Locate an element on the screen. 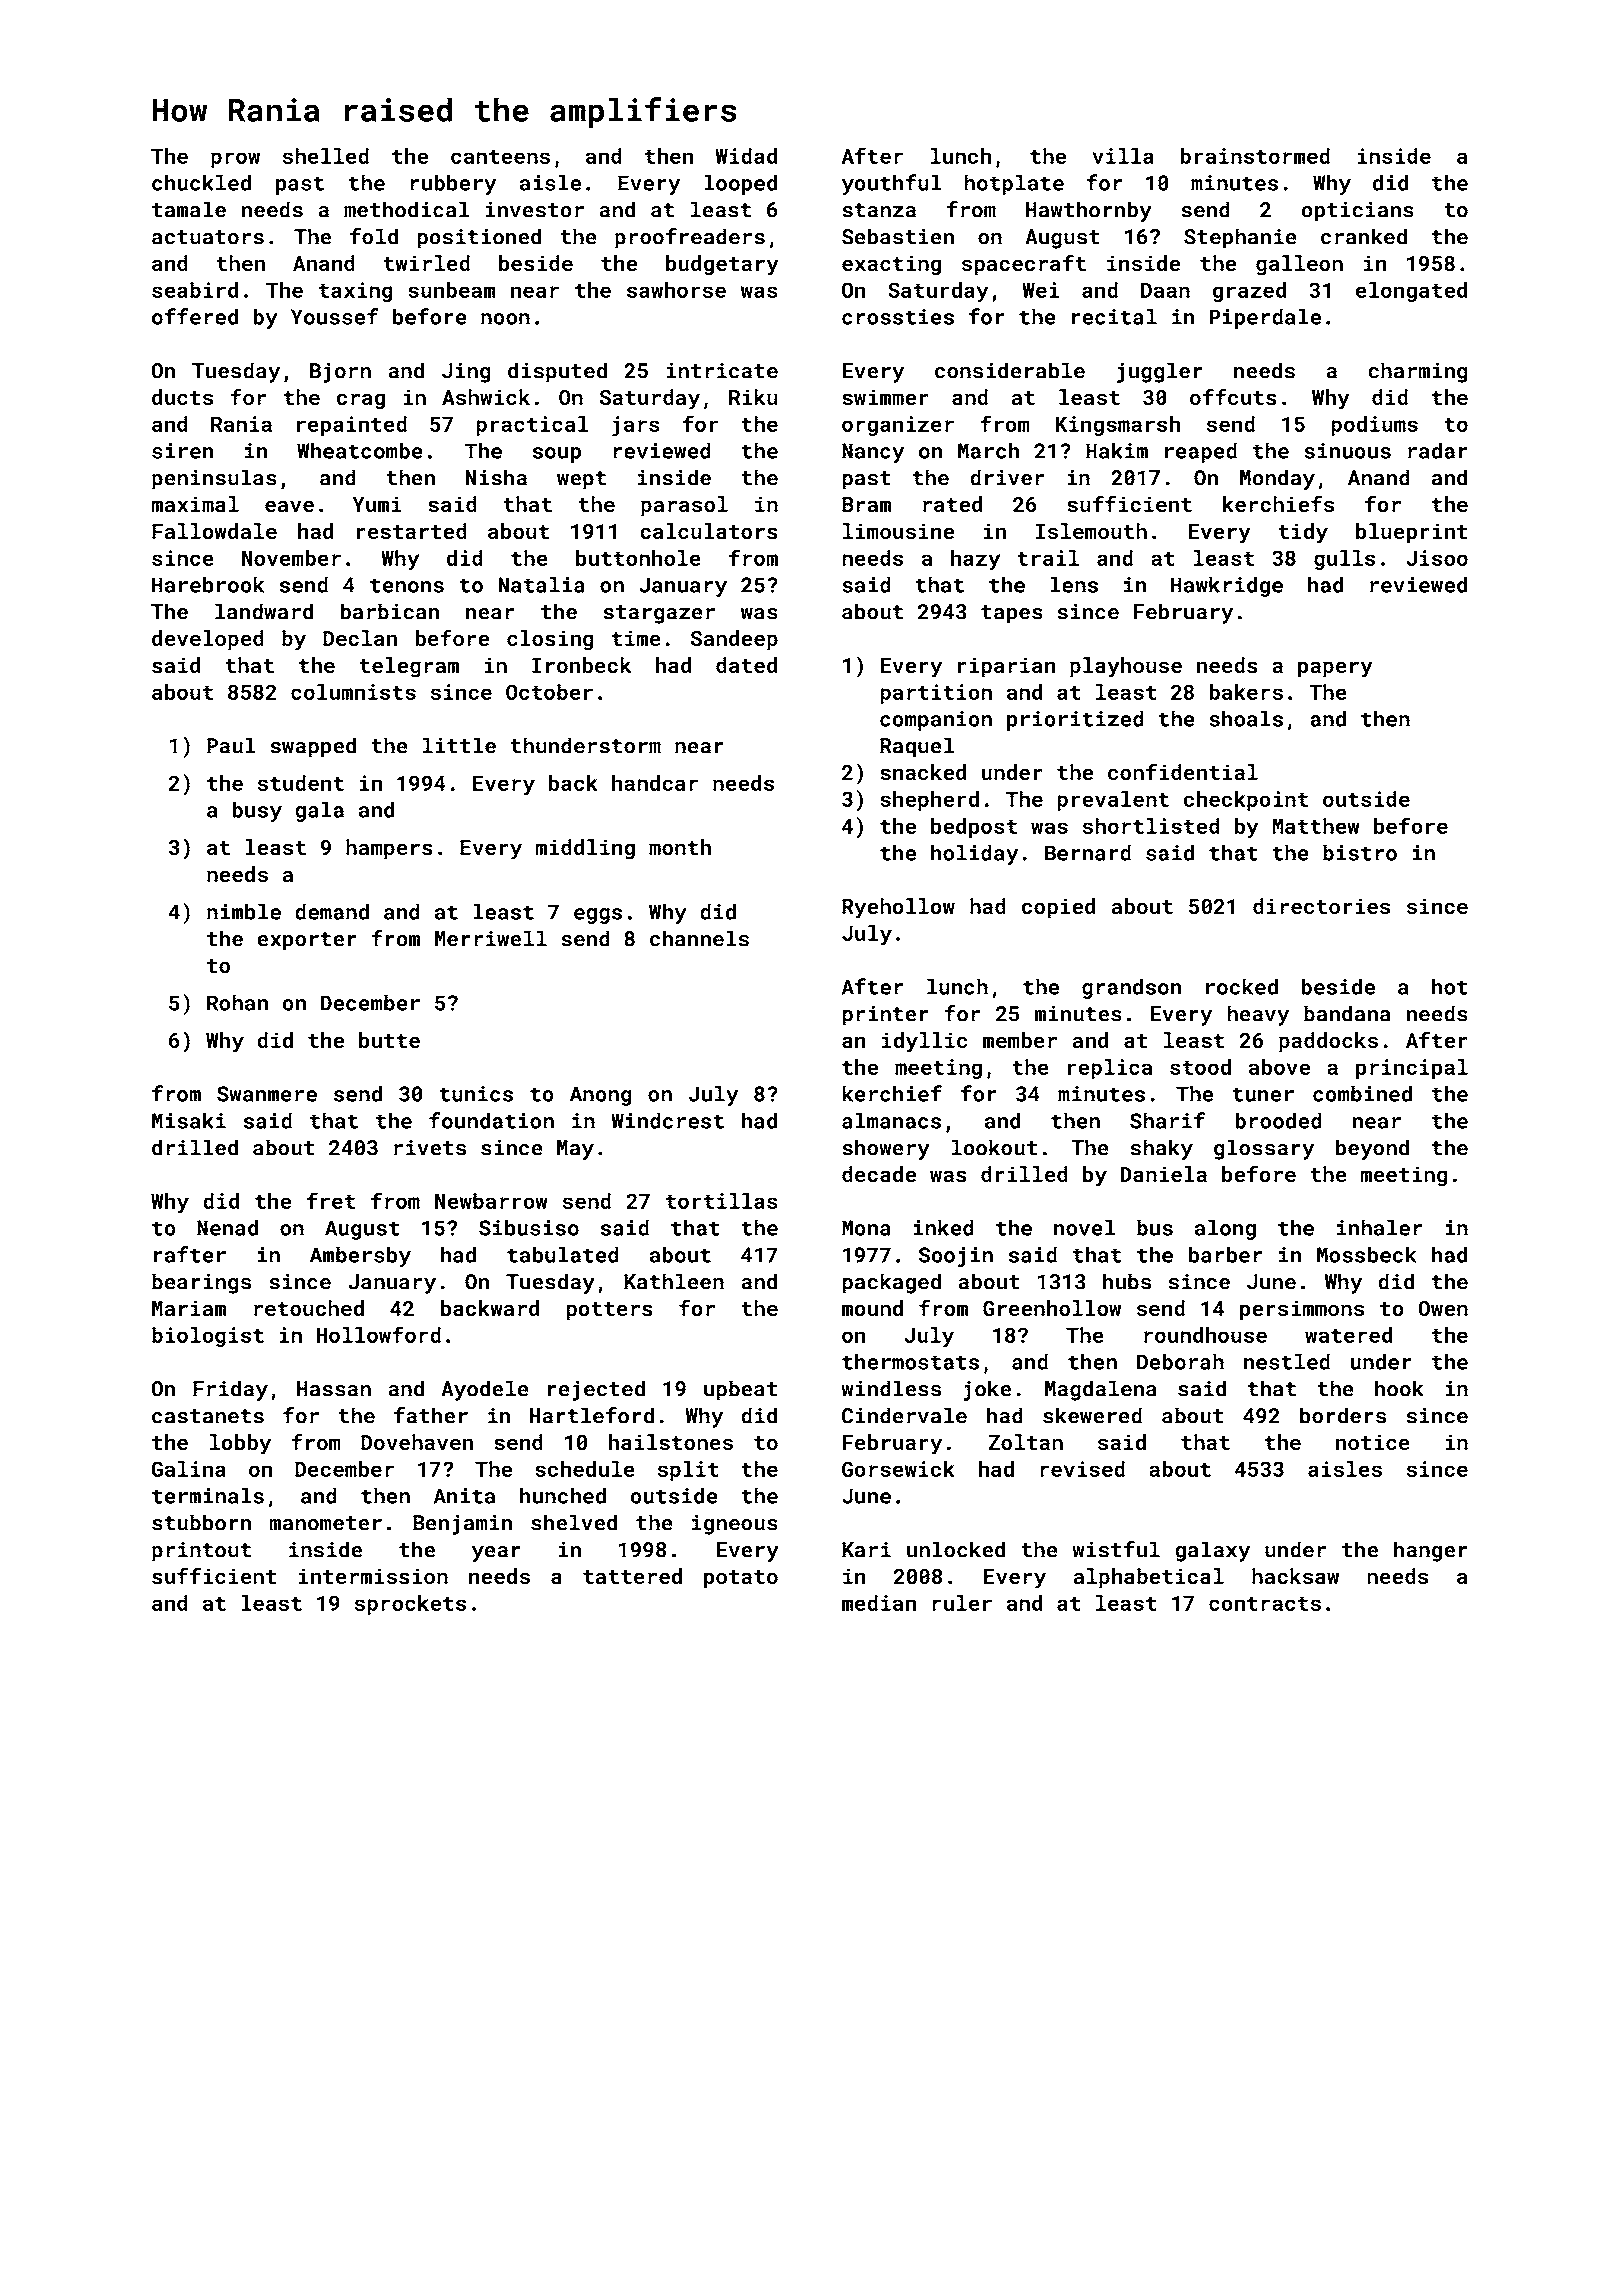  Sharif is located at coordinates (1167, 1120).
